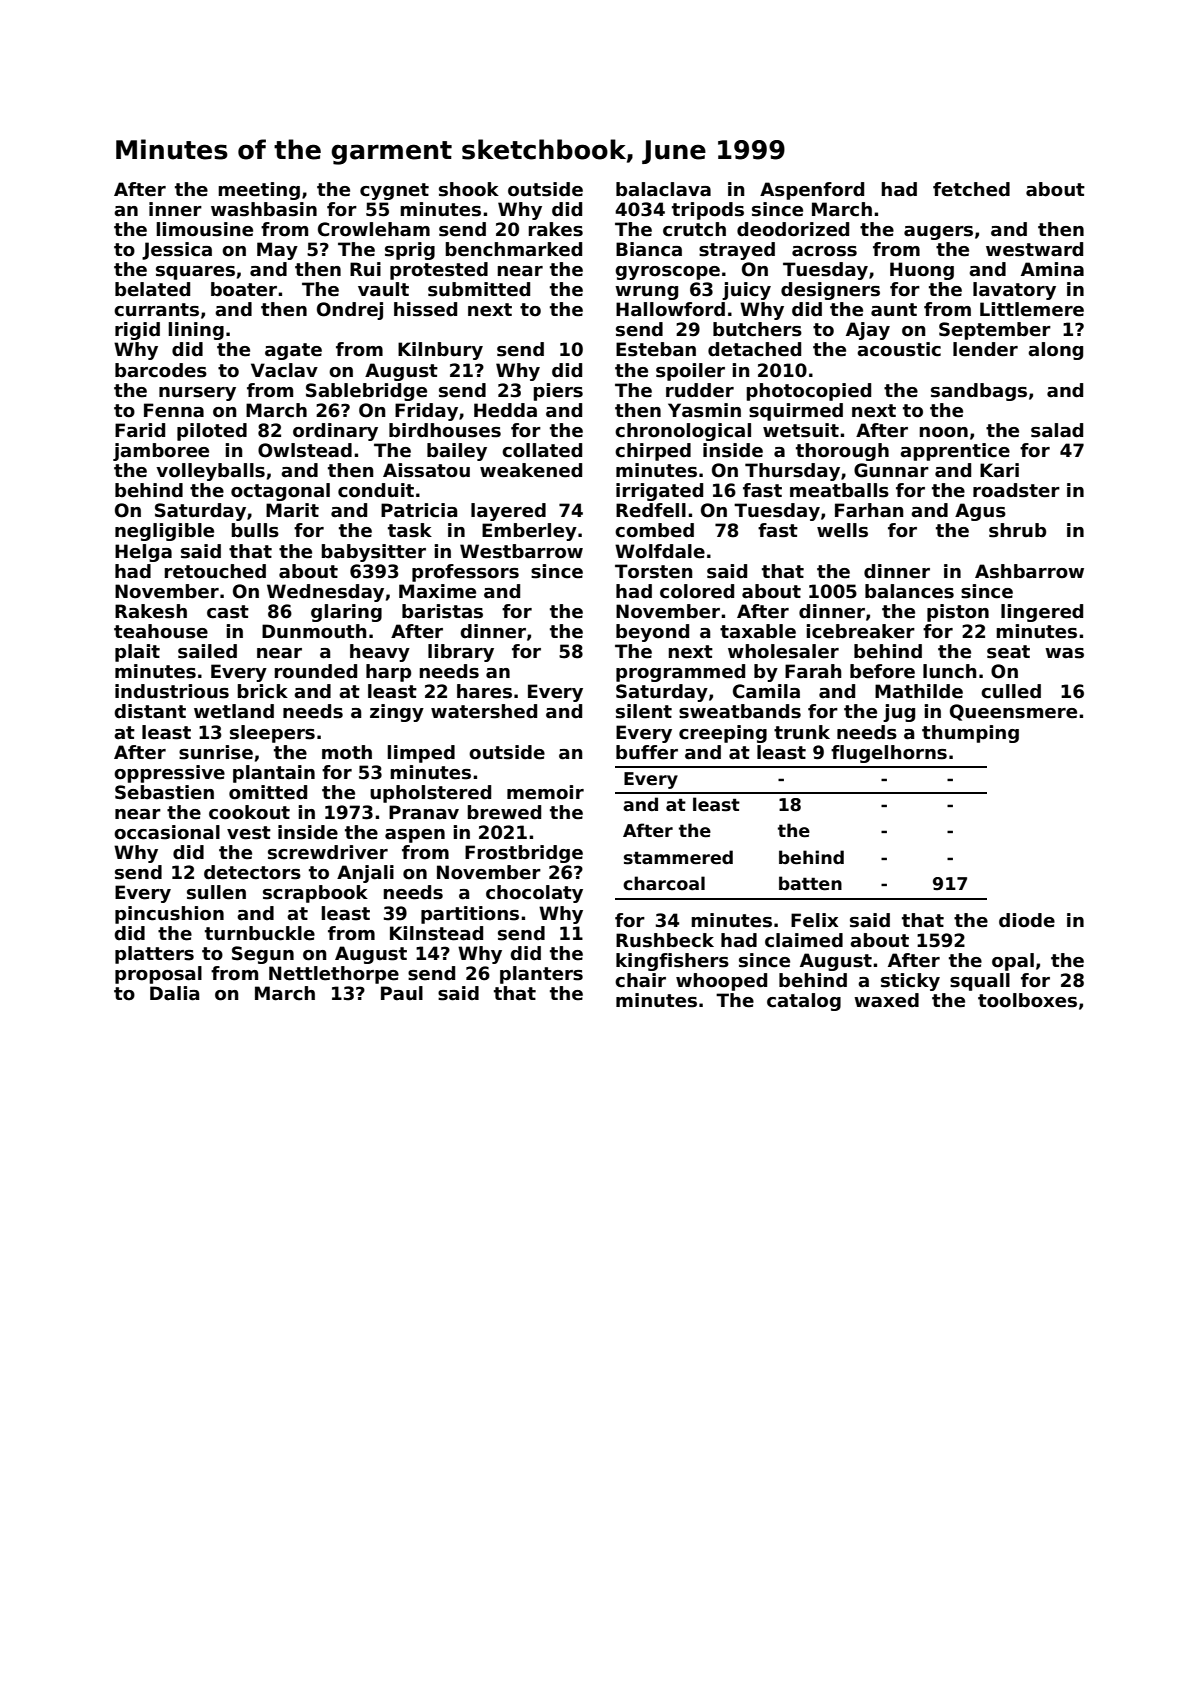  I want to click on chair, so click(640, 980).
